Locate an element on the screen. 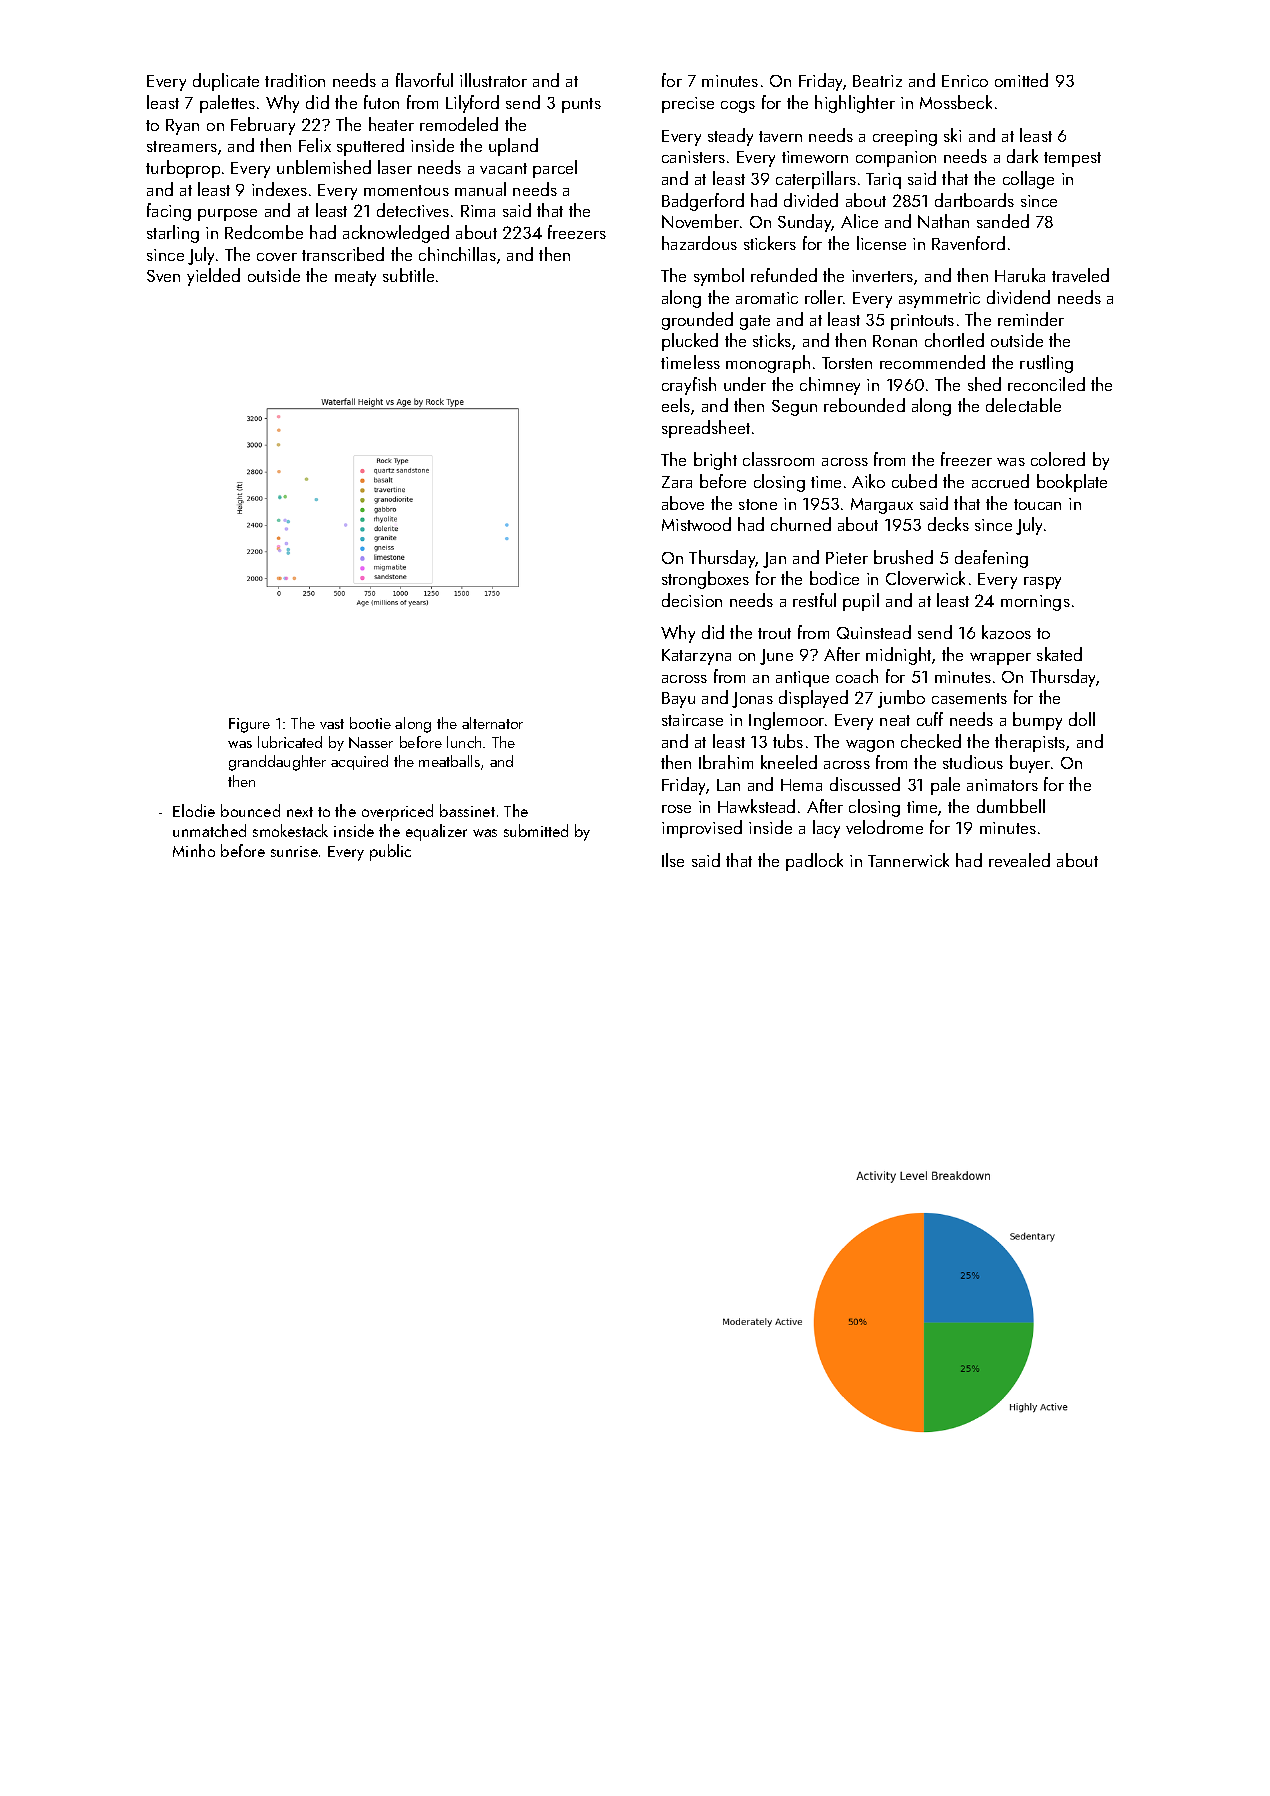 Image resolution: width=1270 pixels, height=1796 pixels. Minho is located at coordinates (194, 850).
